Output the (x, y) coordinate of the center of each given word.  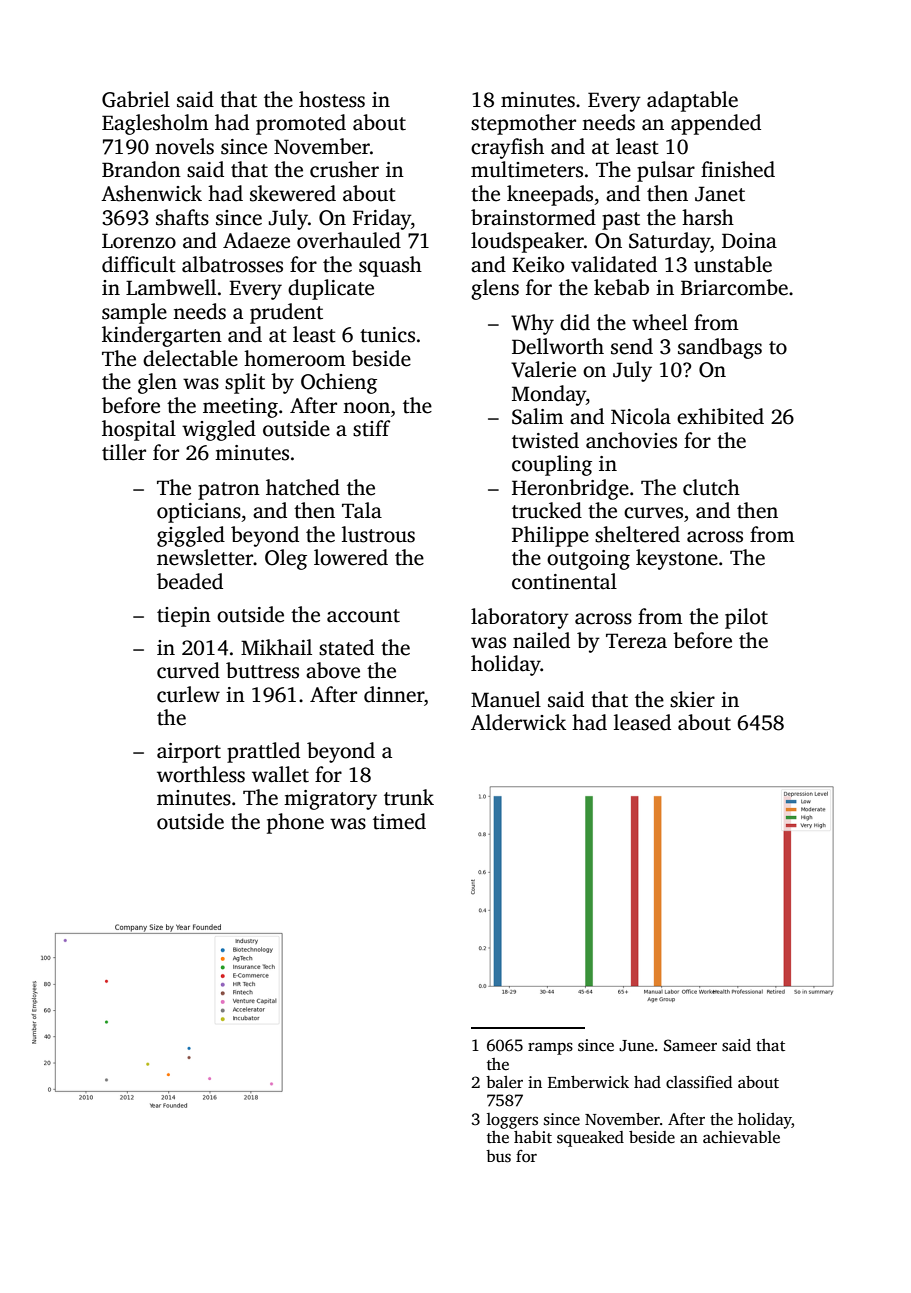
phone (295, 823)
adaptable (692, 101)
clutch (711, 487)
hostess (332, 99)
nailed (541, 640)
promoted (301, 124)
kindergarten (162, 336)
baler (504, 1082)
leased (642, 722)
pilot (746, 618)
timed (399, 821)
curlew (188, 694)
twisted (545, 440)
